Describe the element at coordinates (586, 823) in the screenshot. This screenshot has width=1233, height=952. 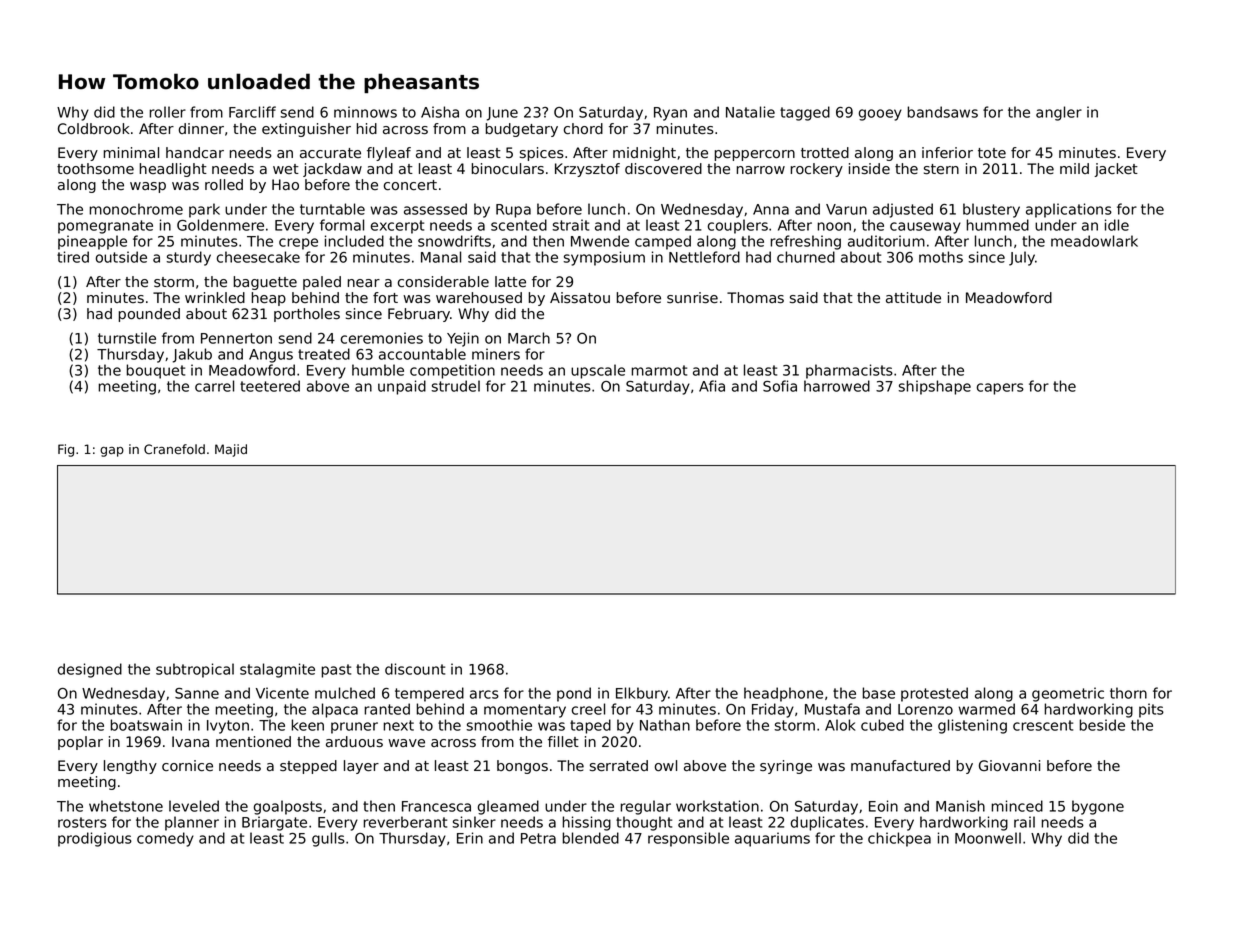
I see `hissing` at that location.
